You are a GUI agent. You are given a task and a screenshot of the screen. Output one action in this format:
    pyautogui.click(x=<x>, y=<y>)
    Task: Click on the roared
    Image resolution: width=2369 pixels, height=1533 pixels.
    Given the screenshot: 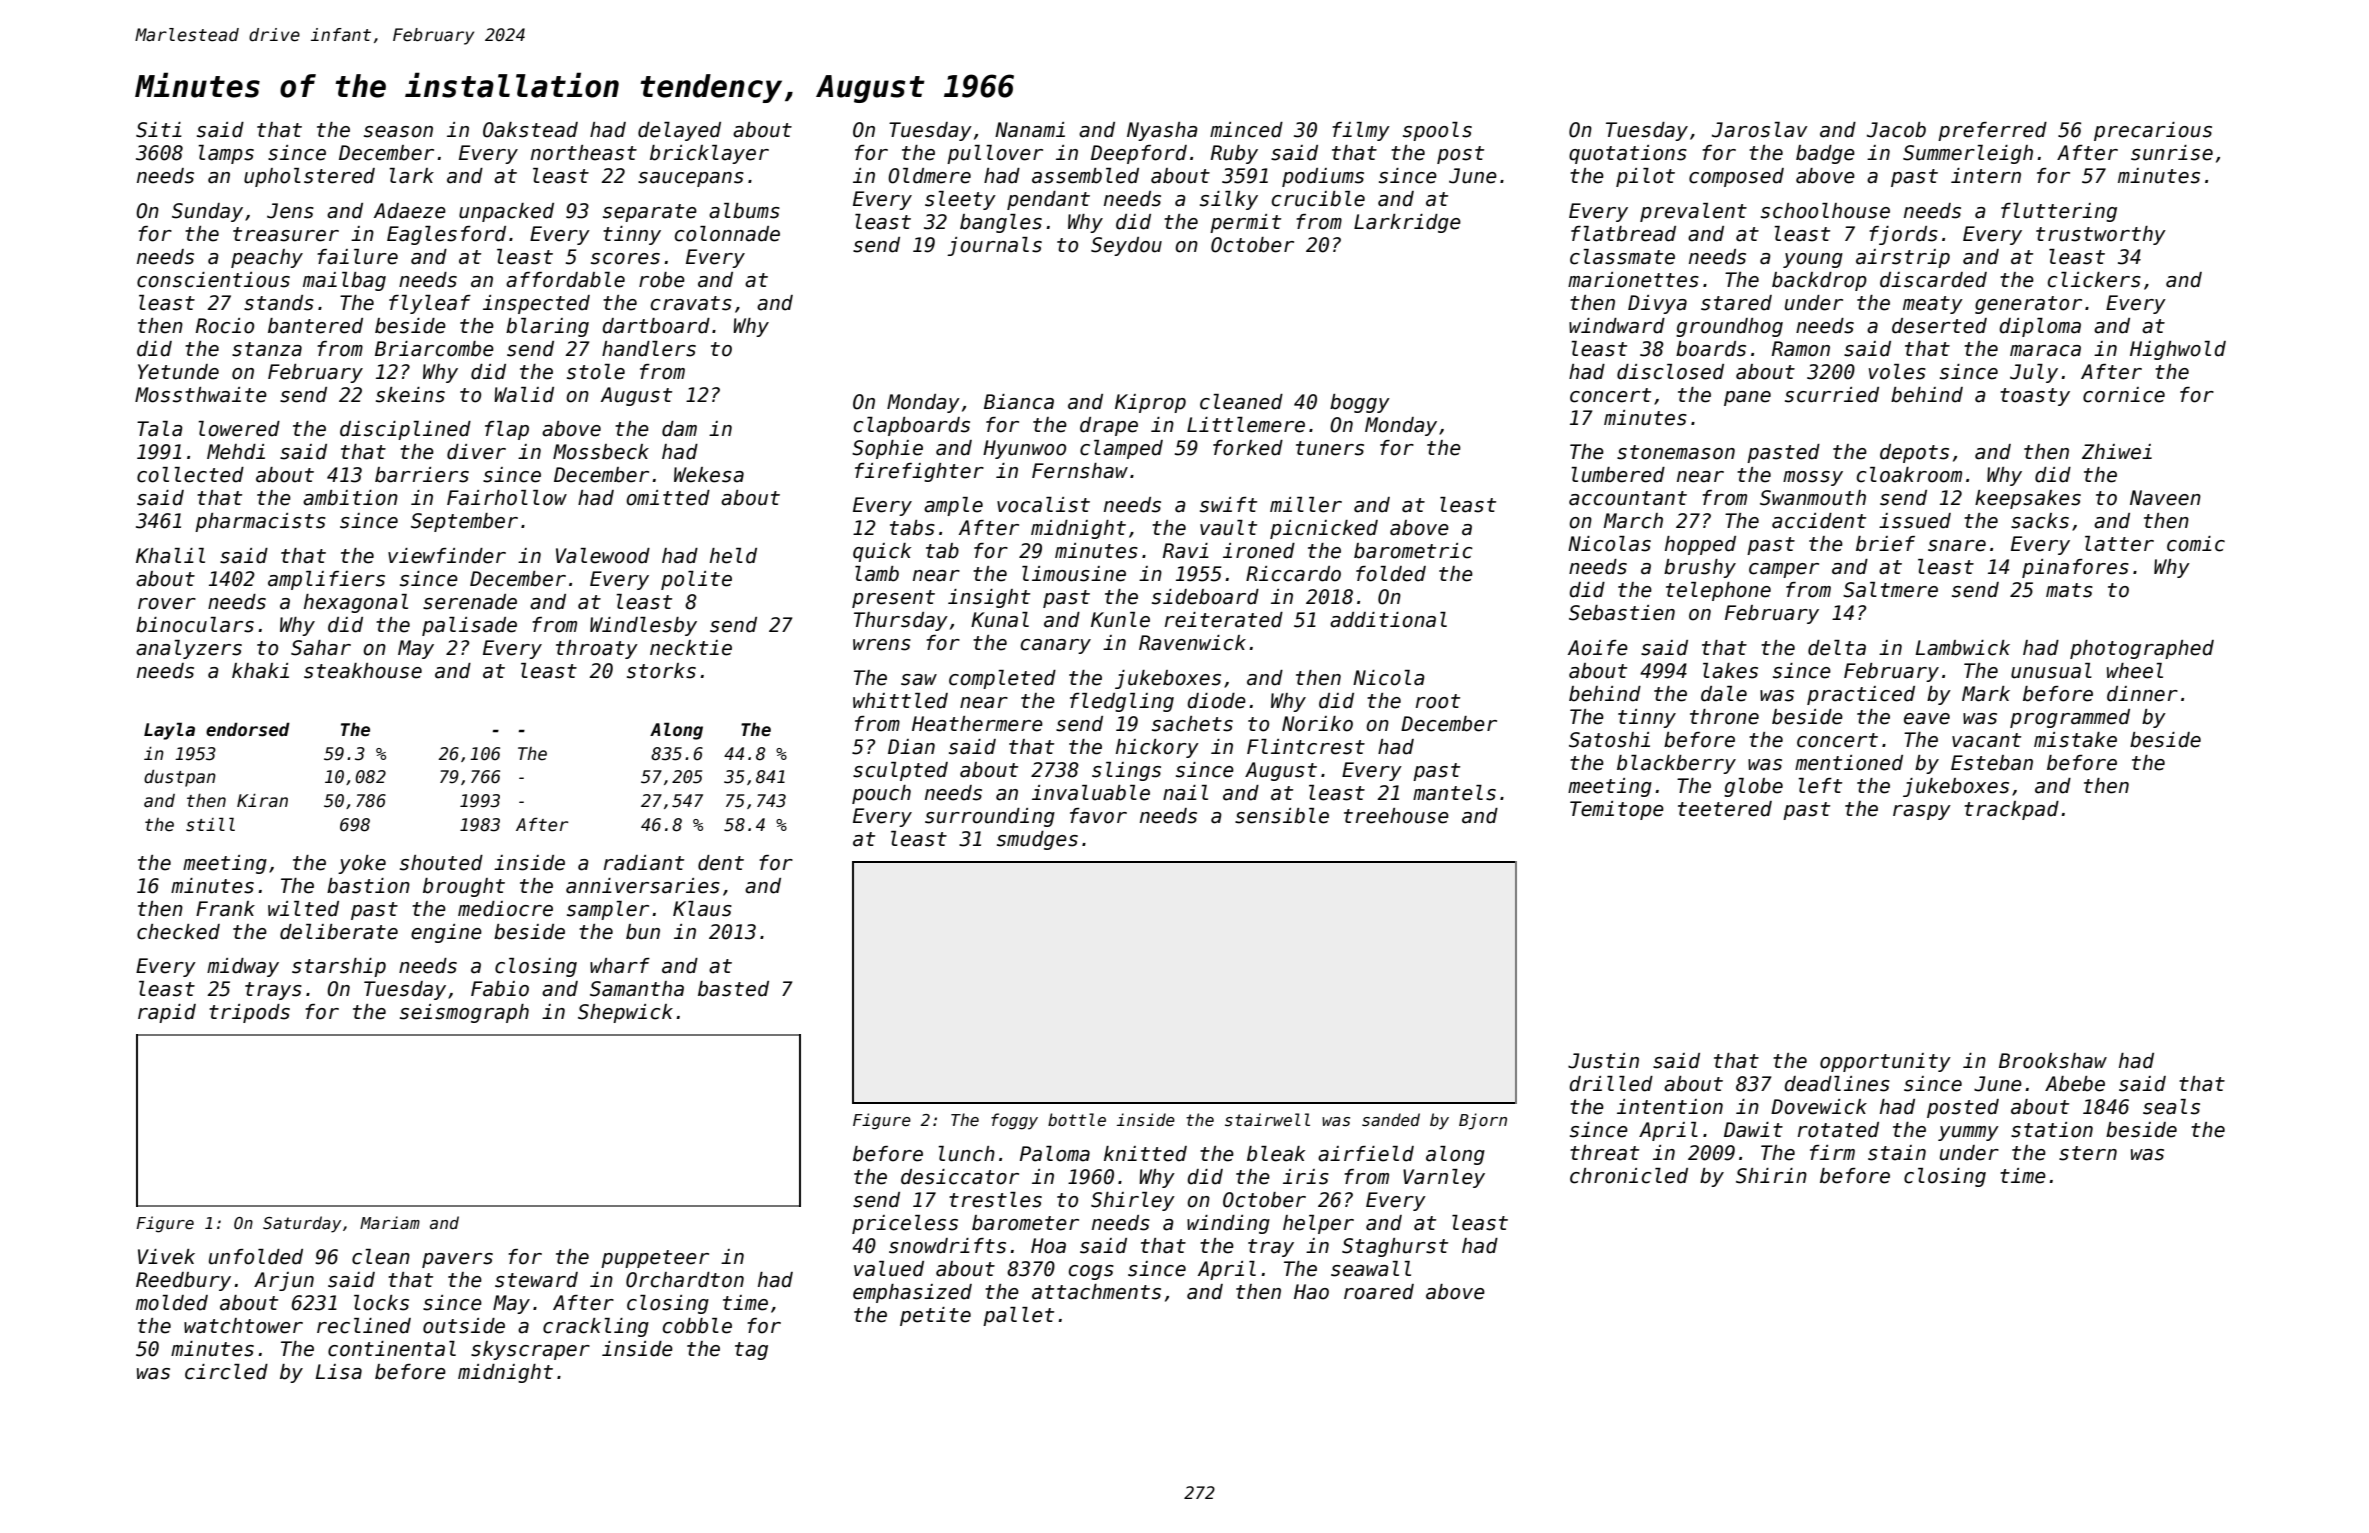 What is the action you would take?
    pyautogui.click(x=1379, y=1292)
